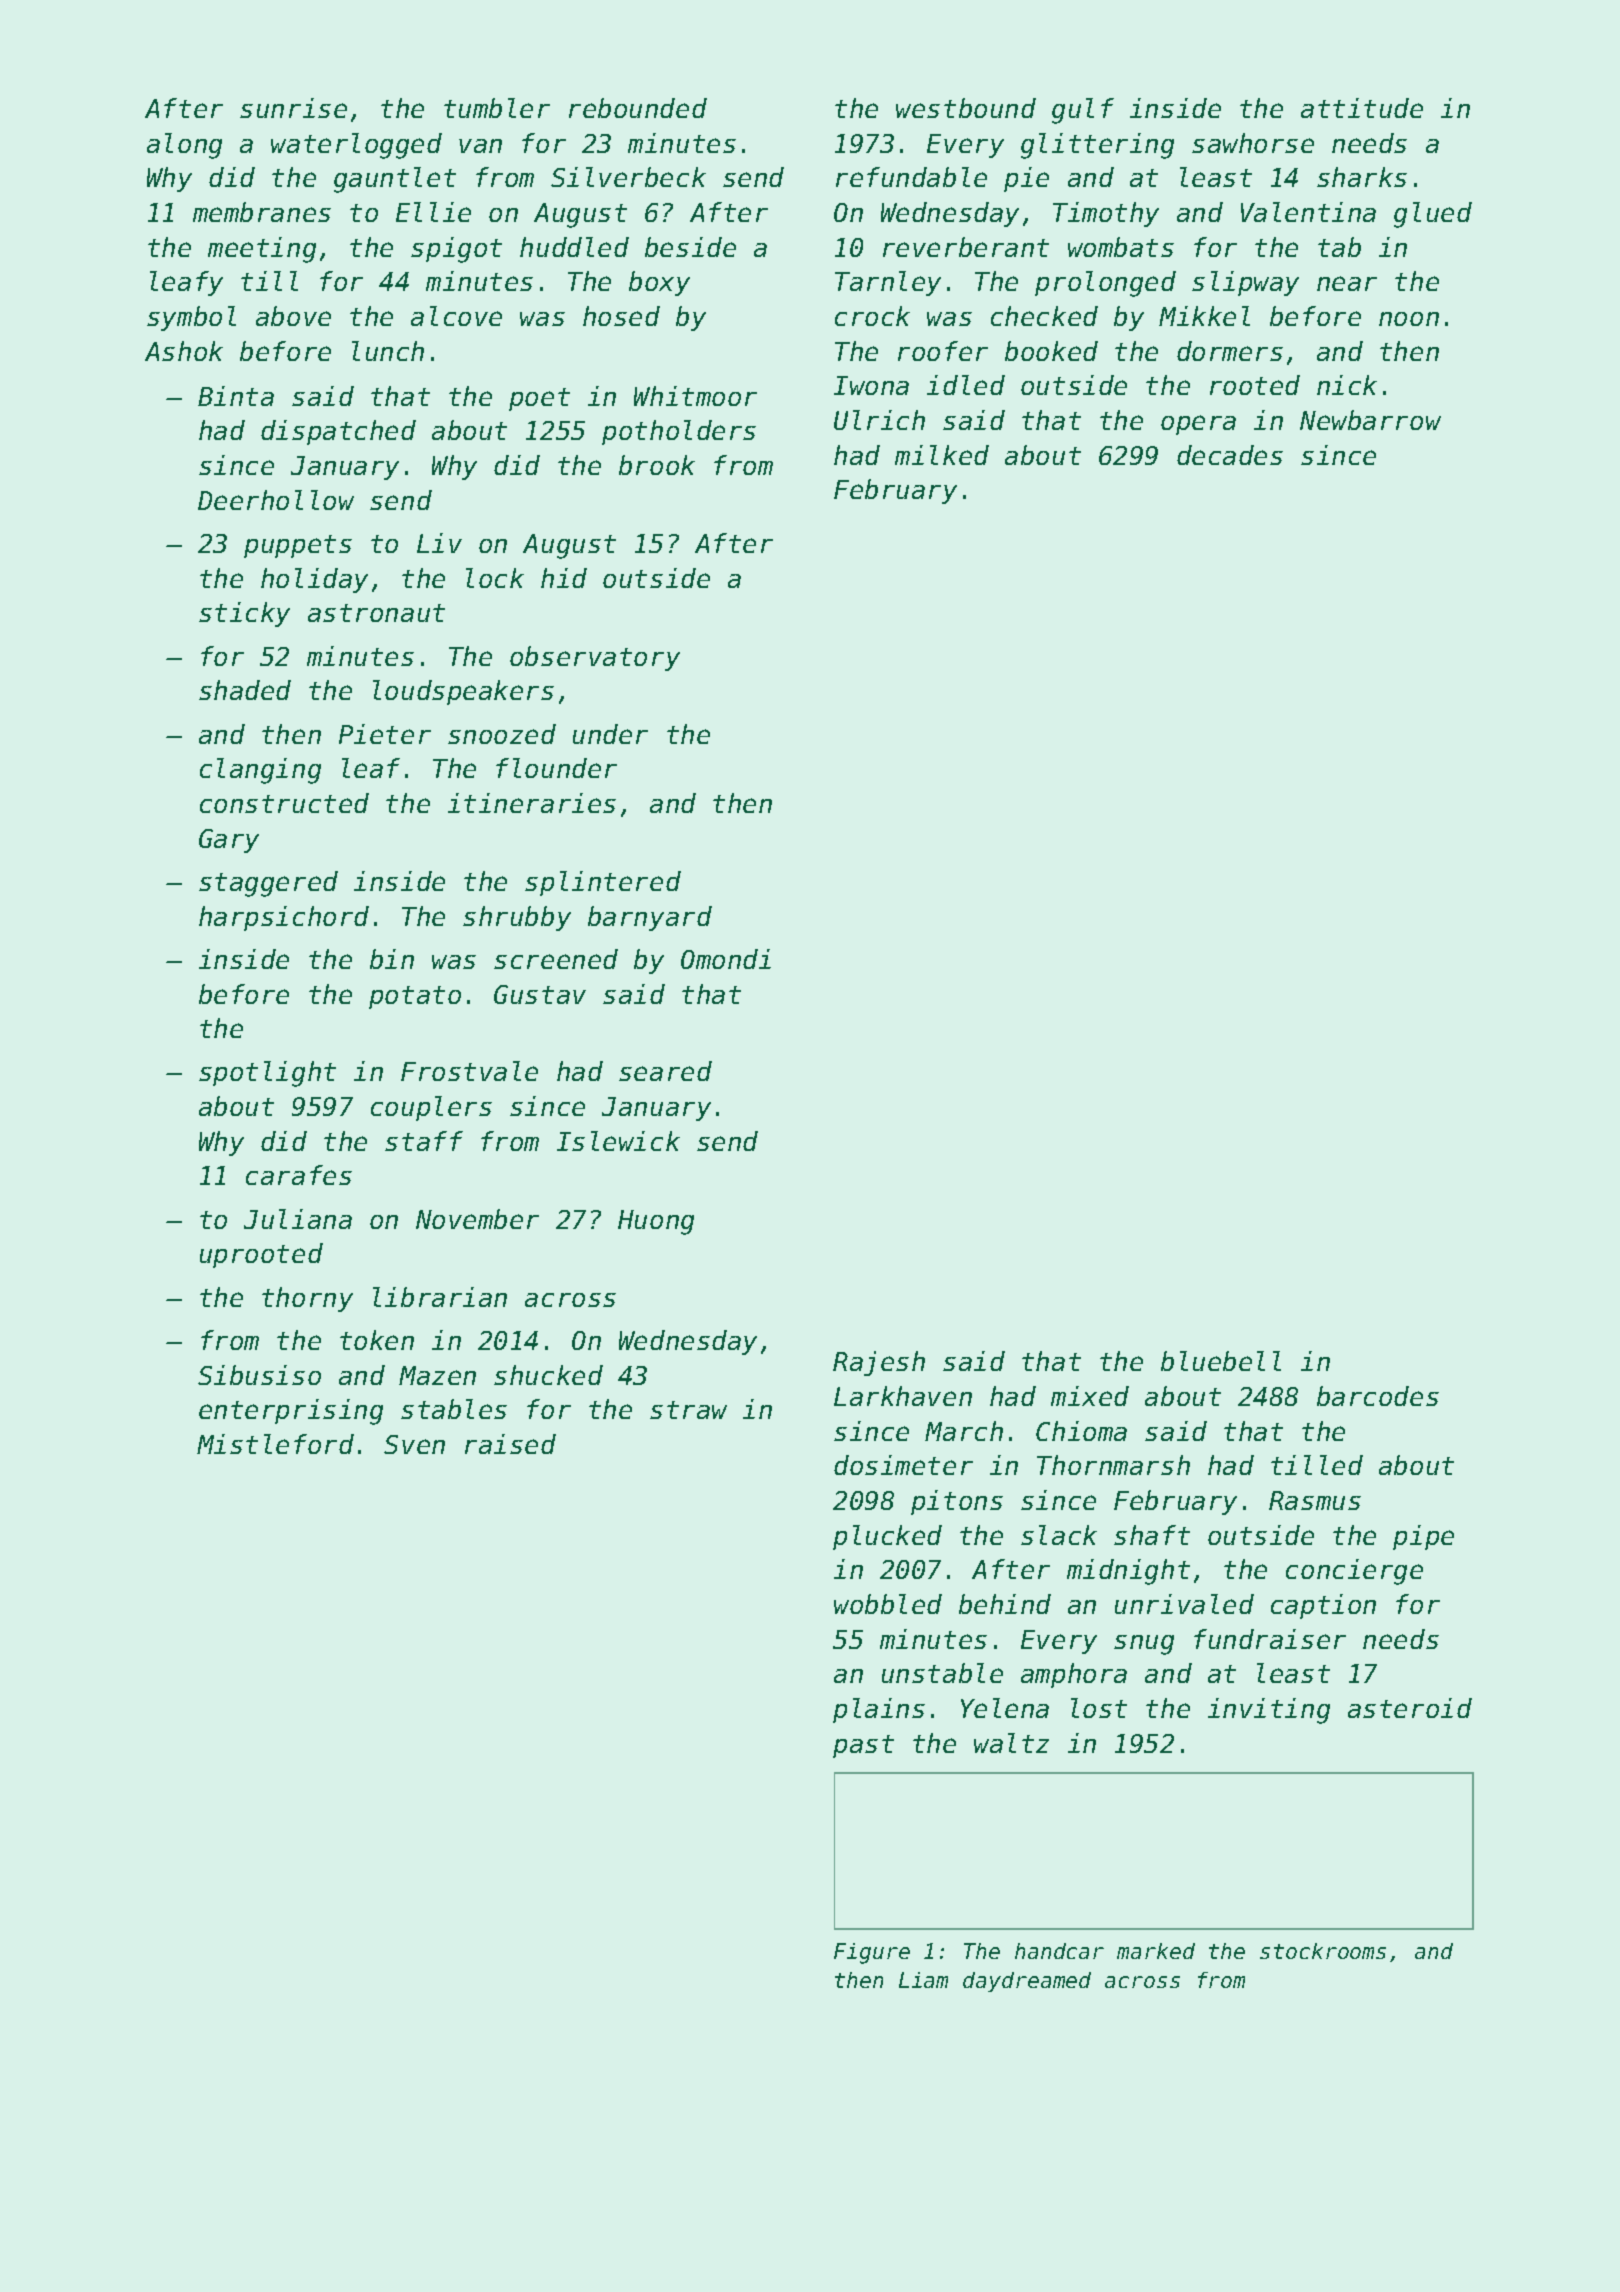  I want to click on along, so click(184, 146).
